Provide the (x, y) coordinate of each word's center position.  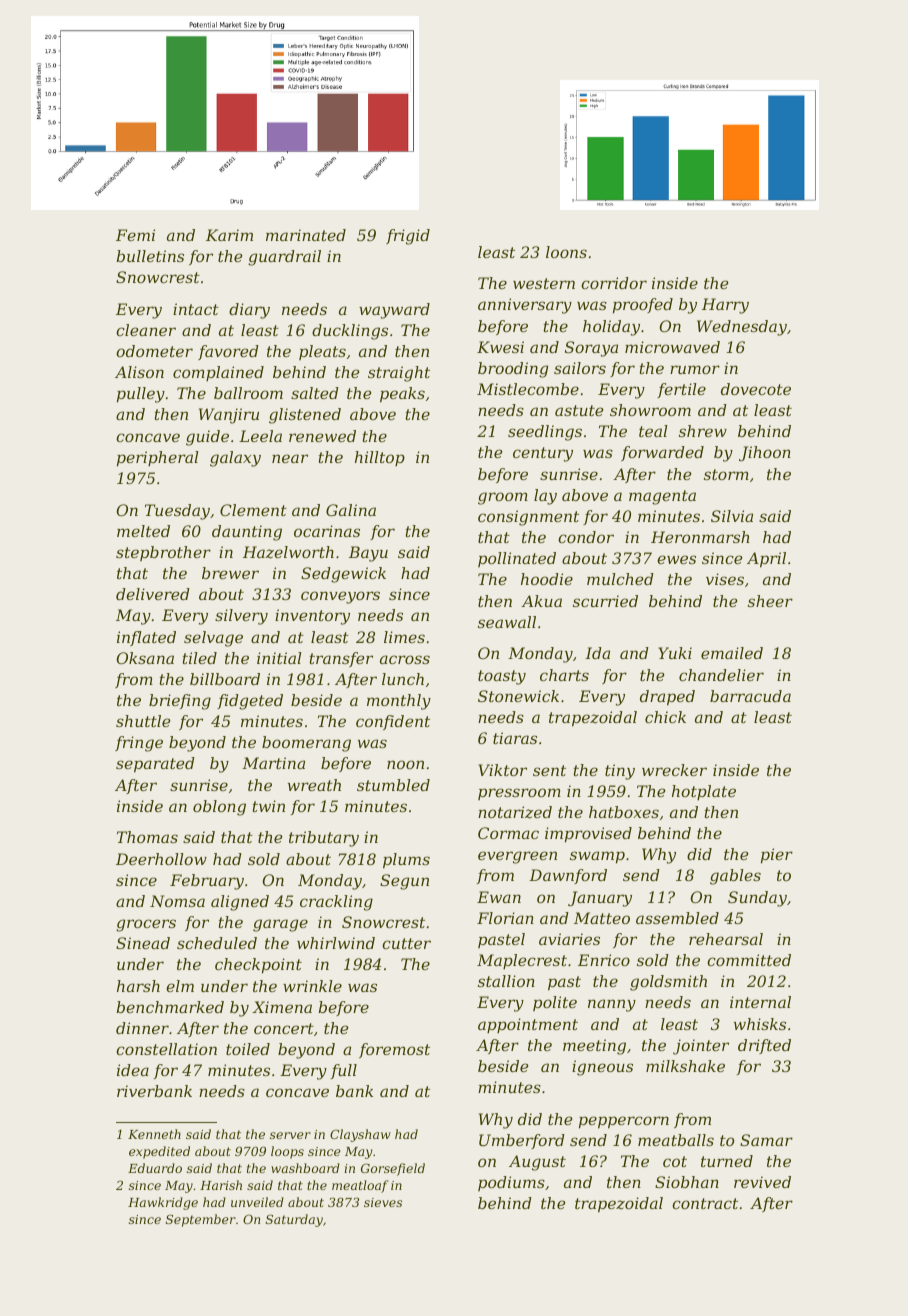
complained (218, 373)
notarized (515, 812)
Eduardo (155, 1168)
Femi (135, 235)
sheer (770, 601)
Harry (725, 306)
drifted (764, 1046)
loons (566, 252)
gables (735, 877)
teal (653, 431)
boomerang (306, 744)
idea (133, 1070)
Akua (541, 601)
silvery (241, 617)
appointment (528, 1025)
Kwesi (500, 347)
